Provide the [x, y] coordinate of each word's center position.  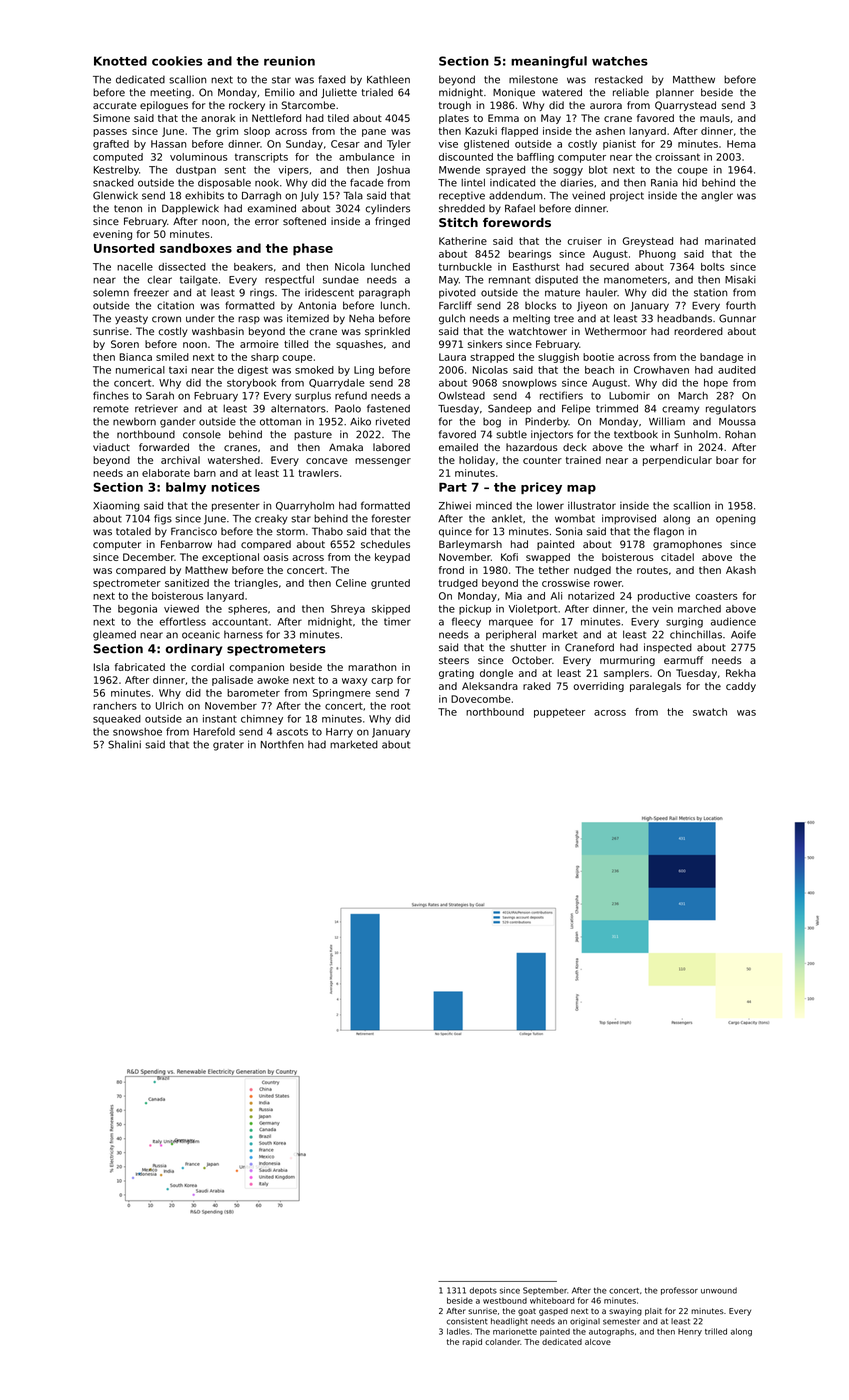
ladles [458, 1331]
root [400, 706]
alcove [598, 1342]
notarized [591, 596]
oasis [276, 557]
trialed [377, 92]
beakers [253, 267]
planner [675, 93]
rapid [472, 1343]
